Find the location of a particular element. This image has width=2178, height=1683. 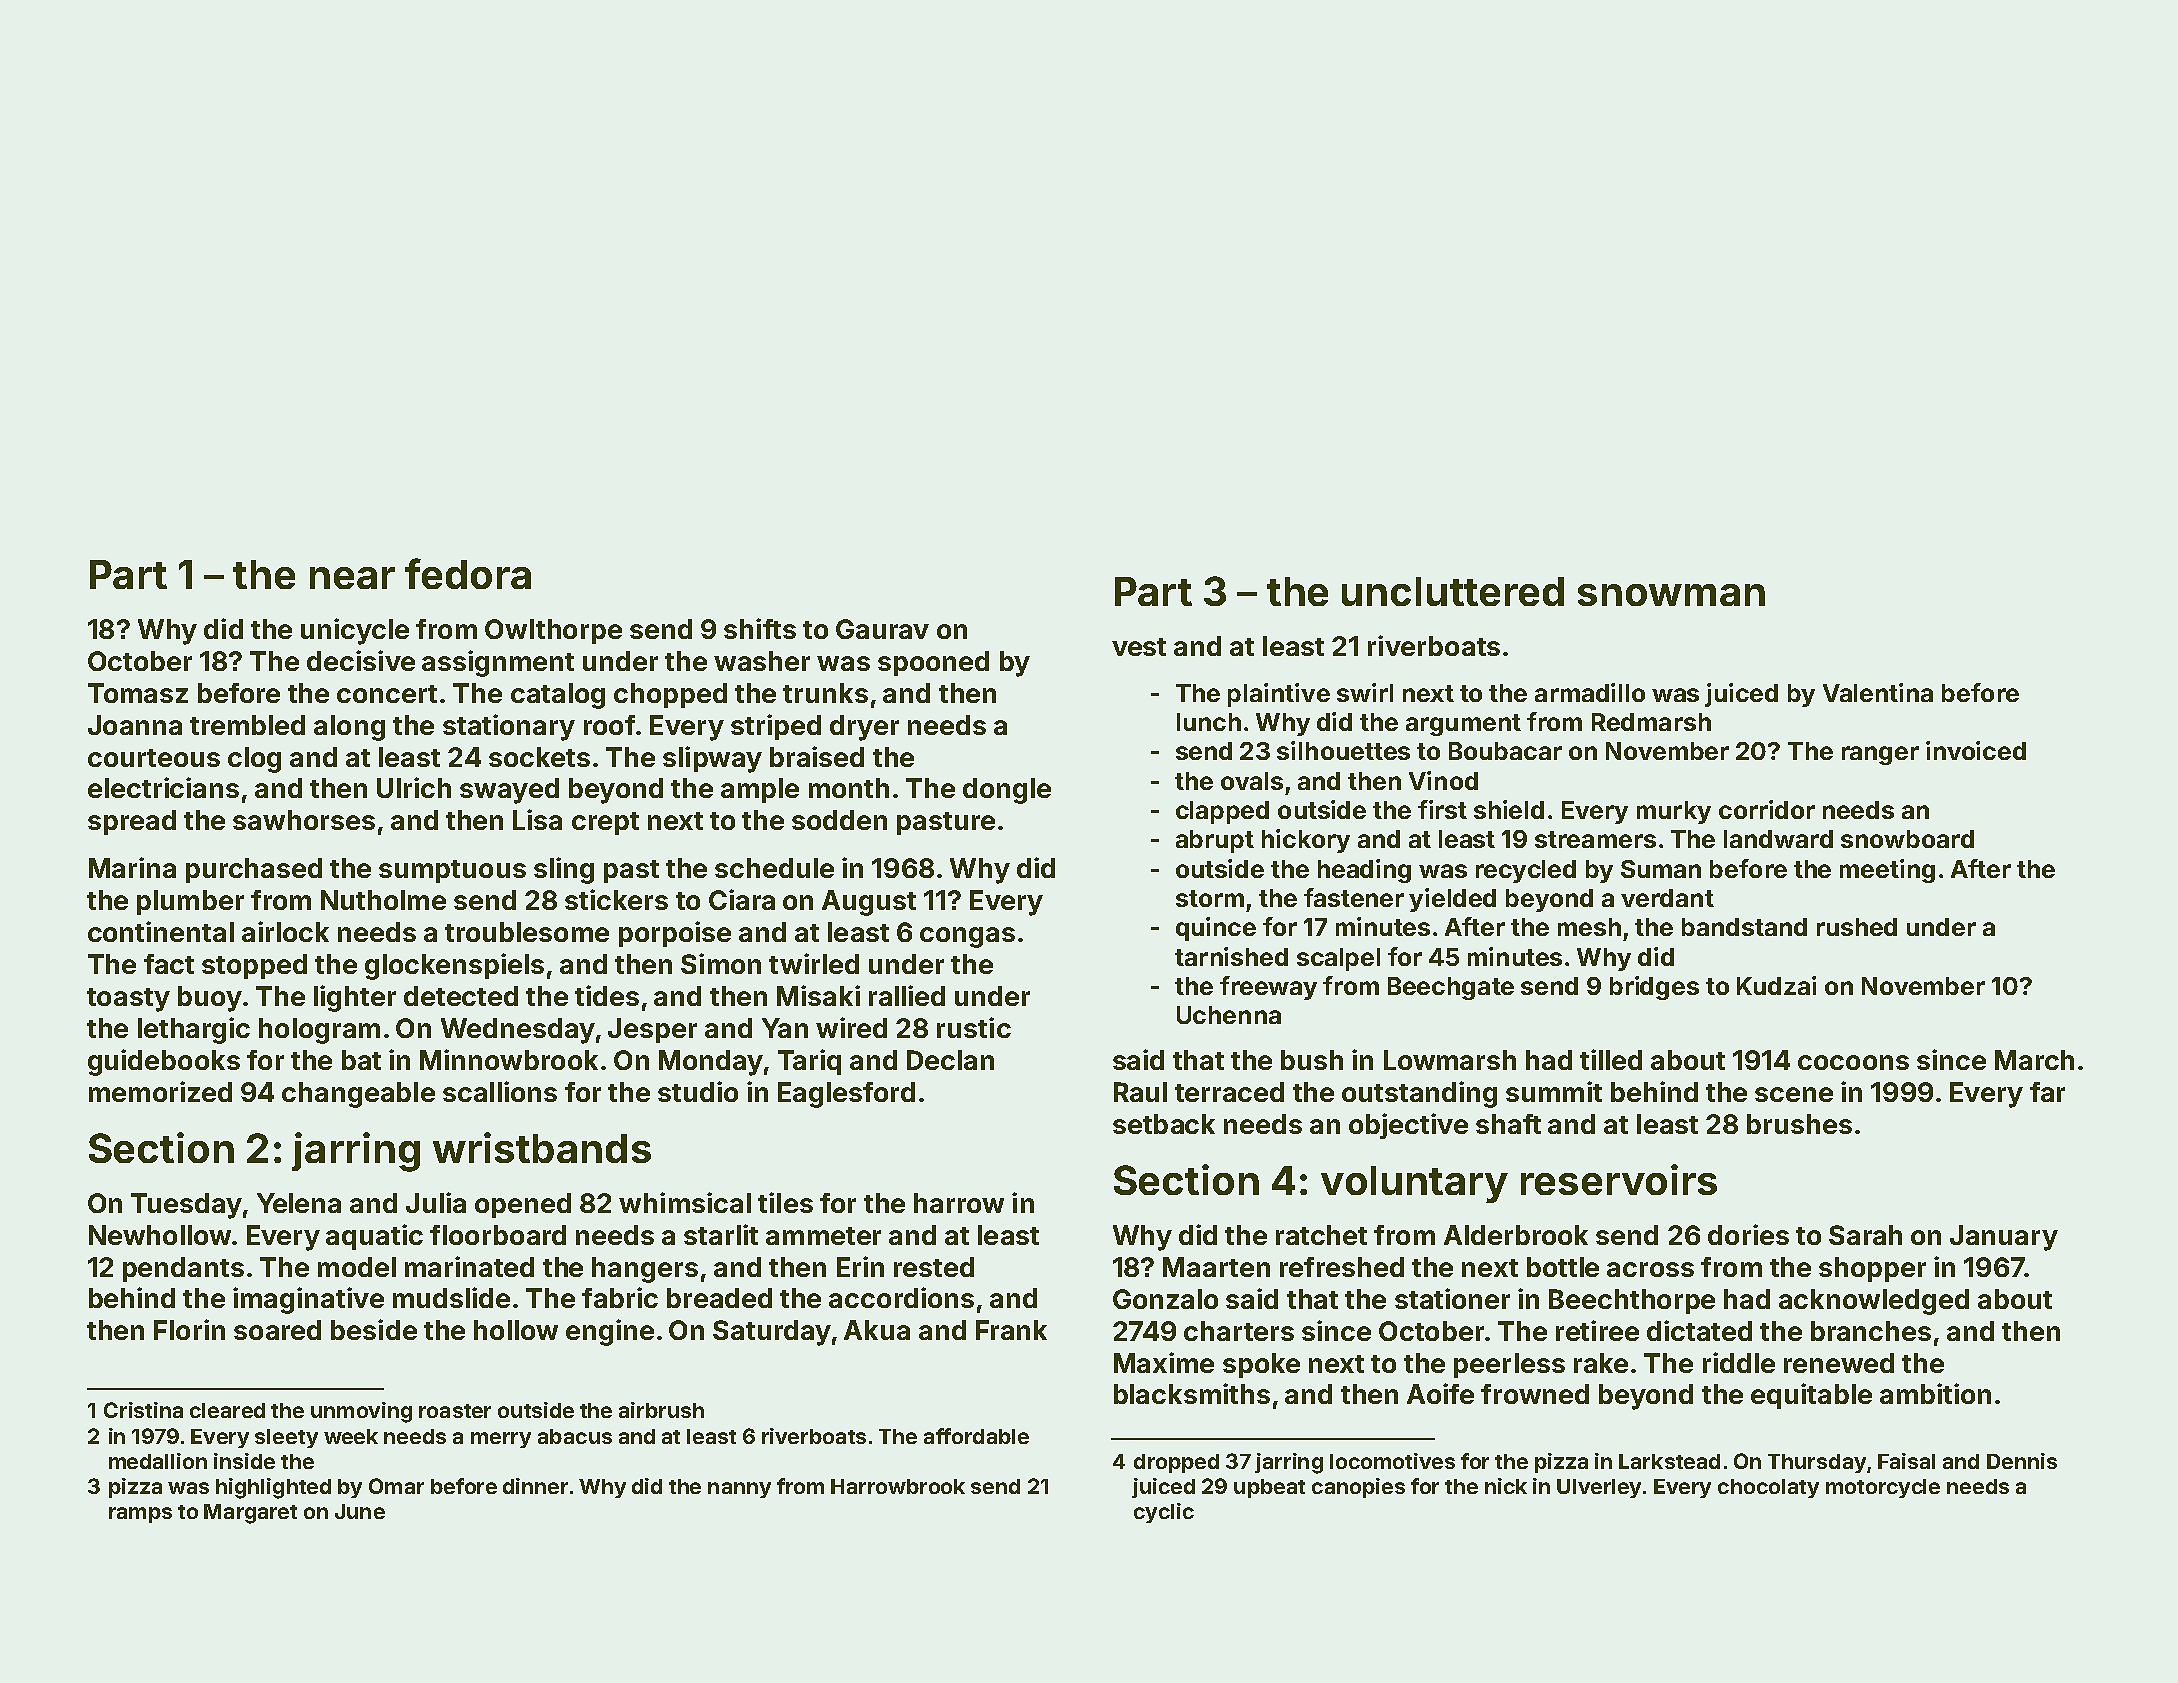

voluntary is located at coordinates (1414, 1184).
